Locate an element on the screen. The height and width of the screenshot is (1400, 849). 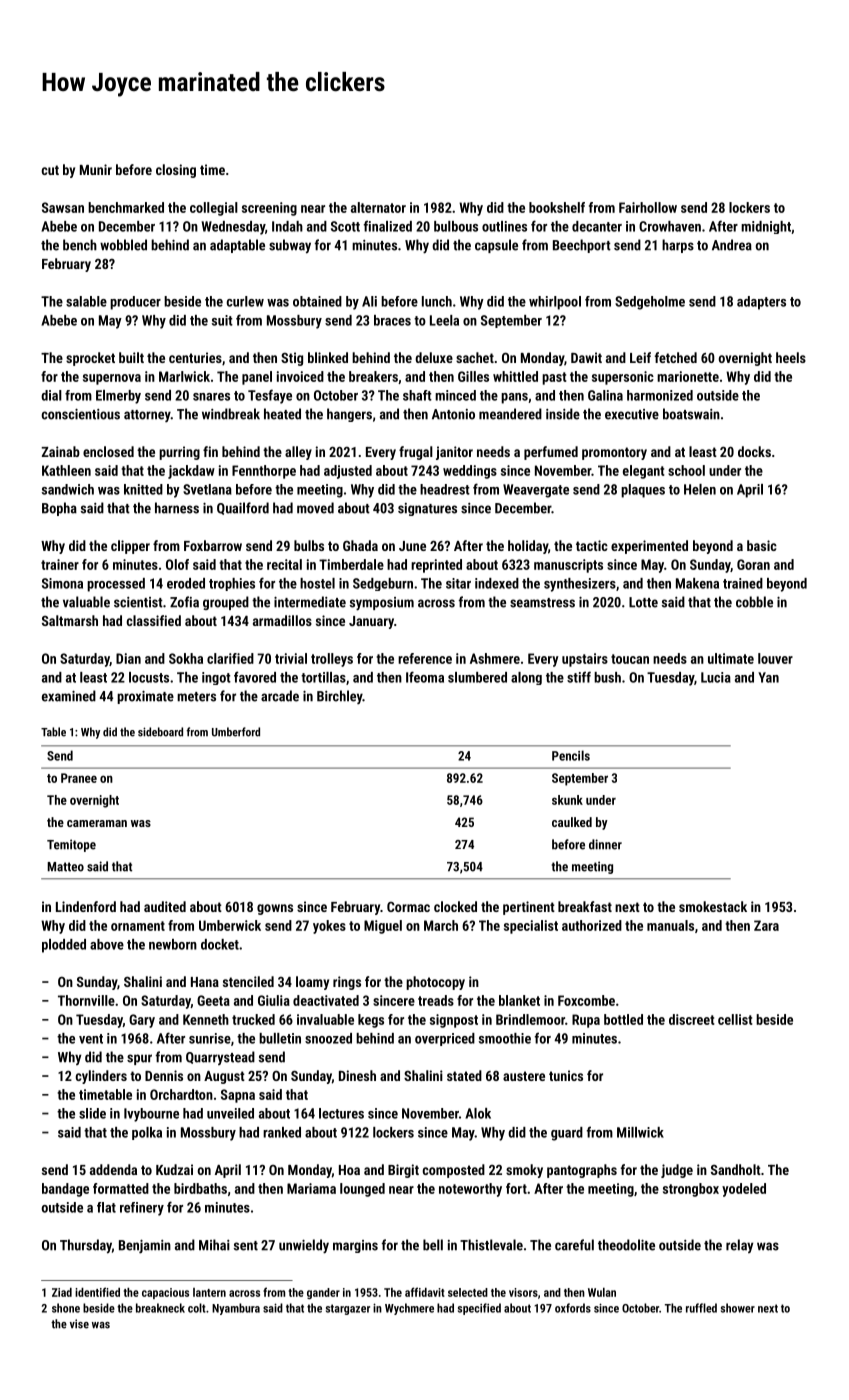
cellist is located at coordinates (735, 1019).
